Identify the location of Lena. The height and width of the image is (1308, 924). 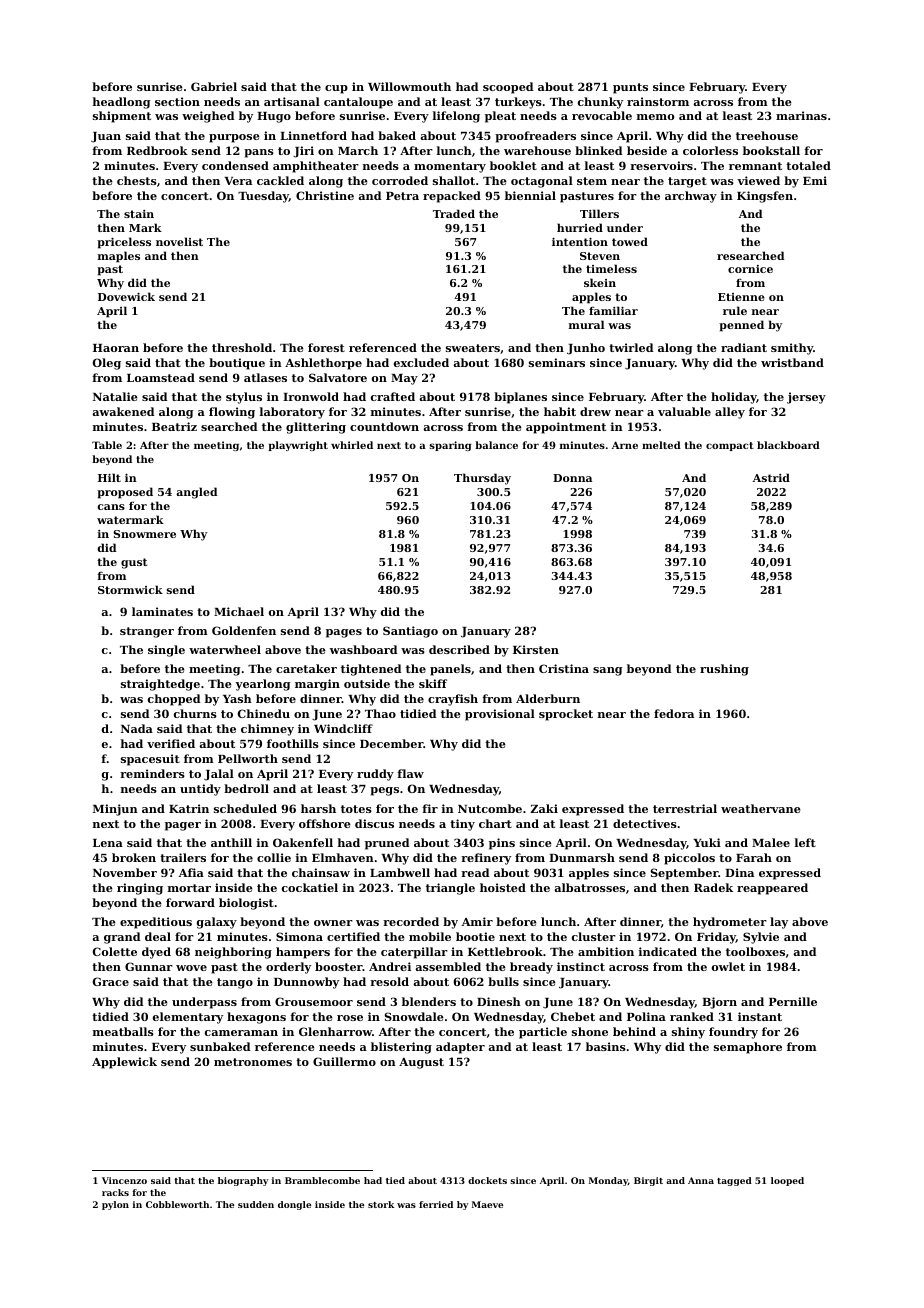
(108, 843).
